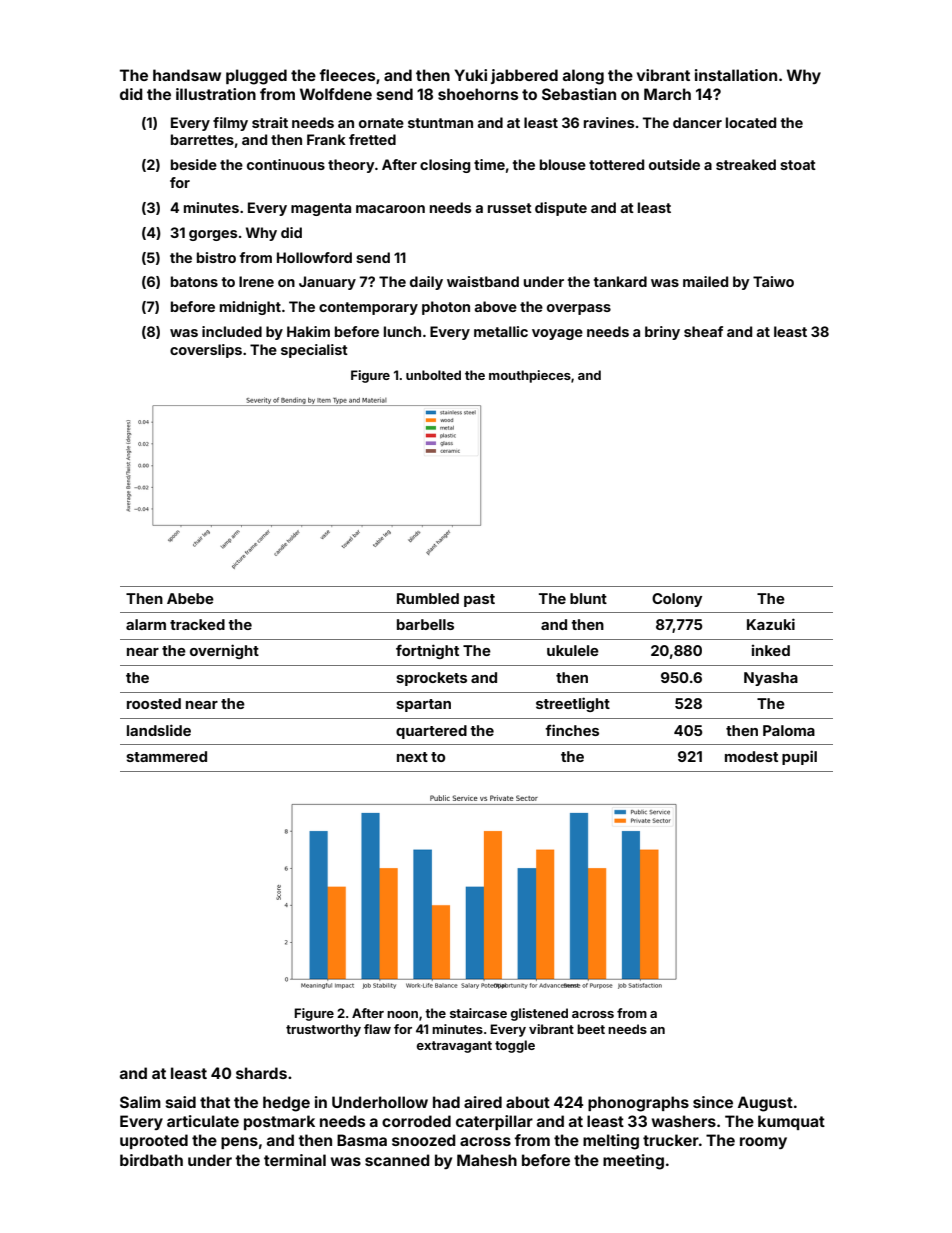 This document has width=952, height=1233. I want to click on Abebe, so click(190, 598).
